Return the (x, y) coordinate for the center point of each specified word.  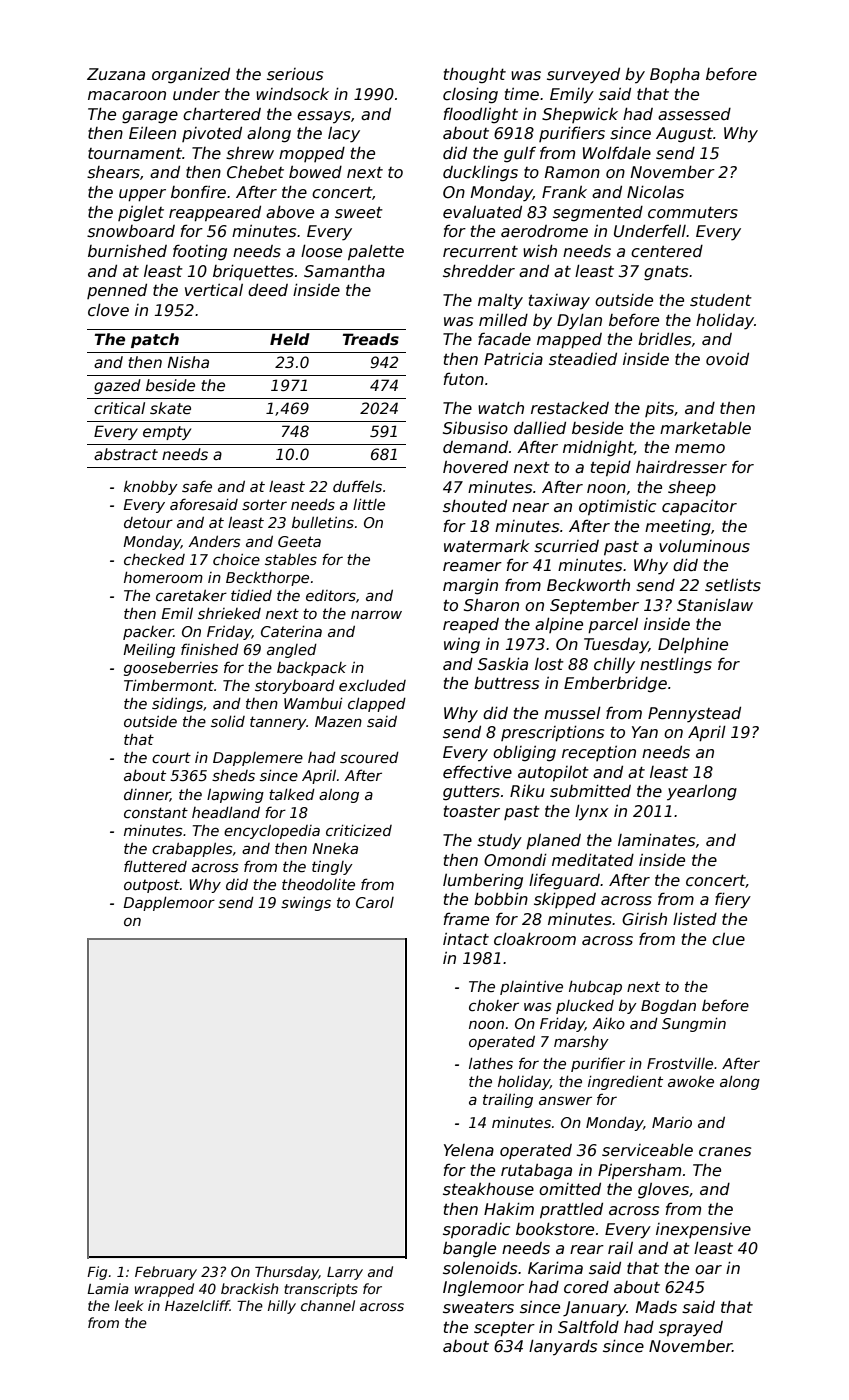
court (171, 757)
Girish (644, 919)
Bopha (675, 75)
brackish (250, 1288)
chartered (222, 114)
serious (295, 74)
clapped (377, 705)
